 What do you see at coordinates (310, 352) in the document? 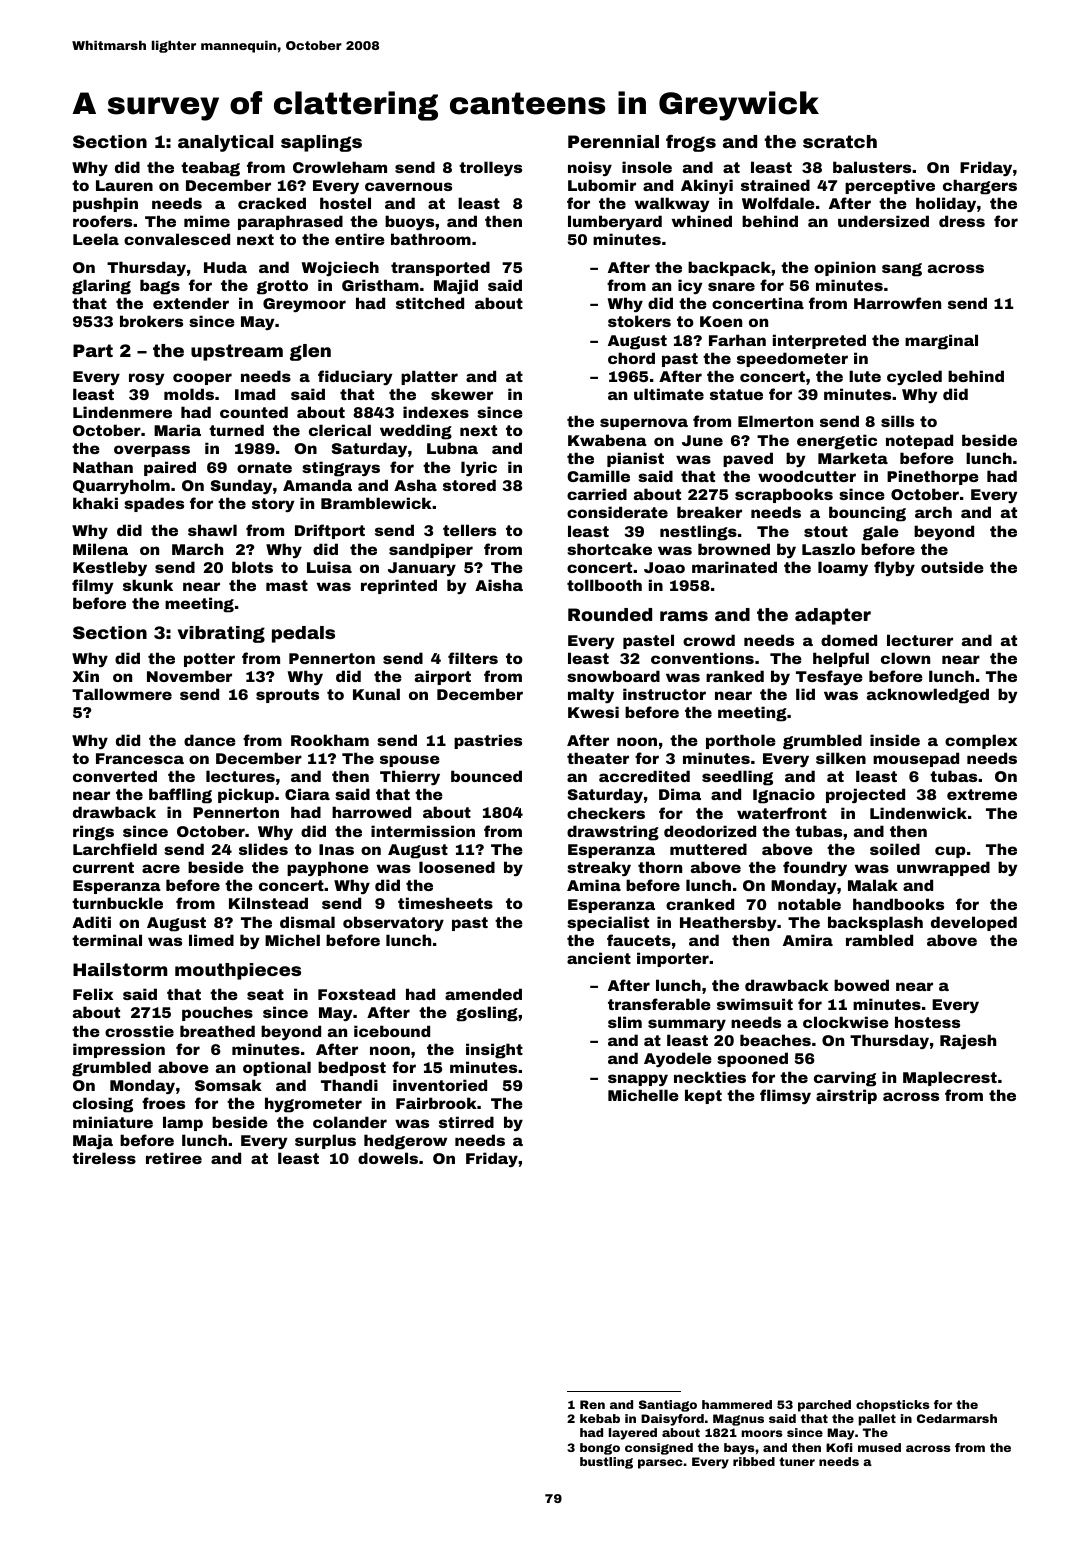
I see `glen` at bounding box center [310, 352].
